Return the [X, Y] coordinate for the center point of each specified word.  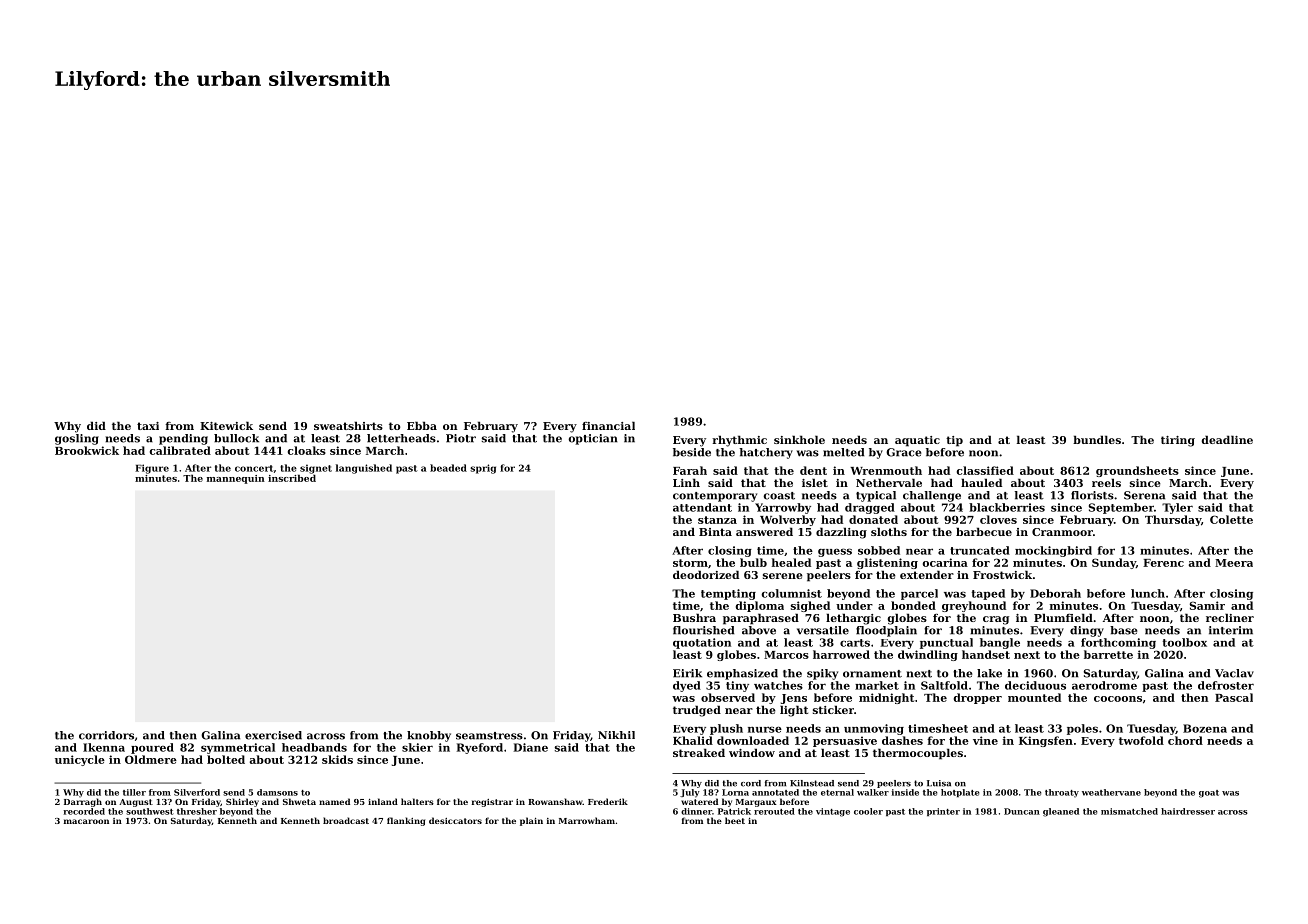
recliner [1230, 617]
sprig [483, 469]
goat [1209, 794]
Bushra [694, 617]
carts [855, 643]
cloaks [307, 450]
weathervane [1111, 792]
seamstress [489, 736]
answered [764, 531]
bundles [1097, 439]
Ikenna [104, 747]
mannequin [236, 479]
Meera [1234, 563]
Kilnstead [812, 783]
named [334, 801]
